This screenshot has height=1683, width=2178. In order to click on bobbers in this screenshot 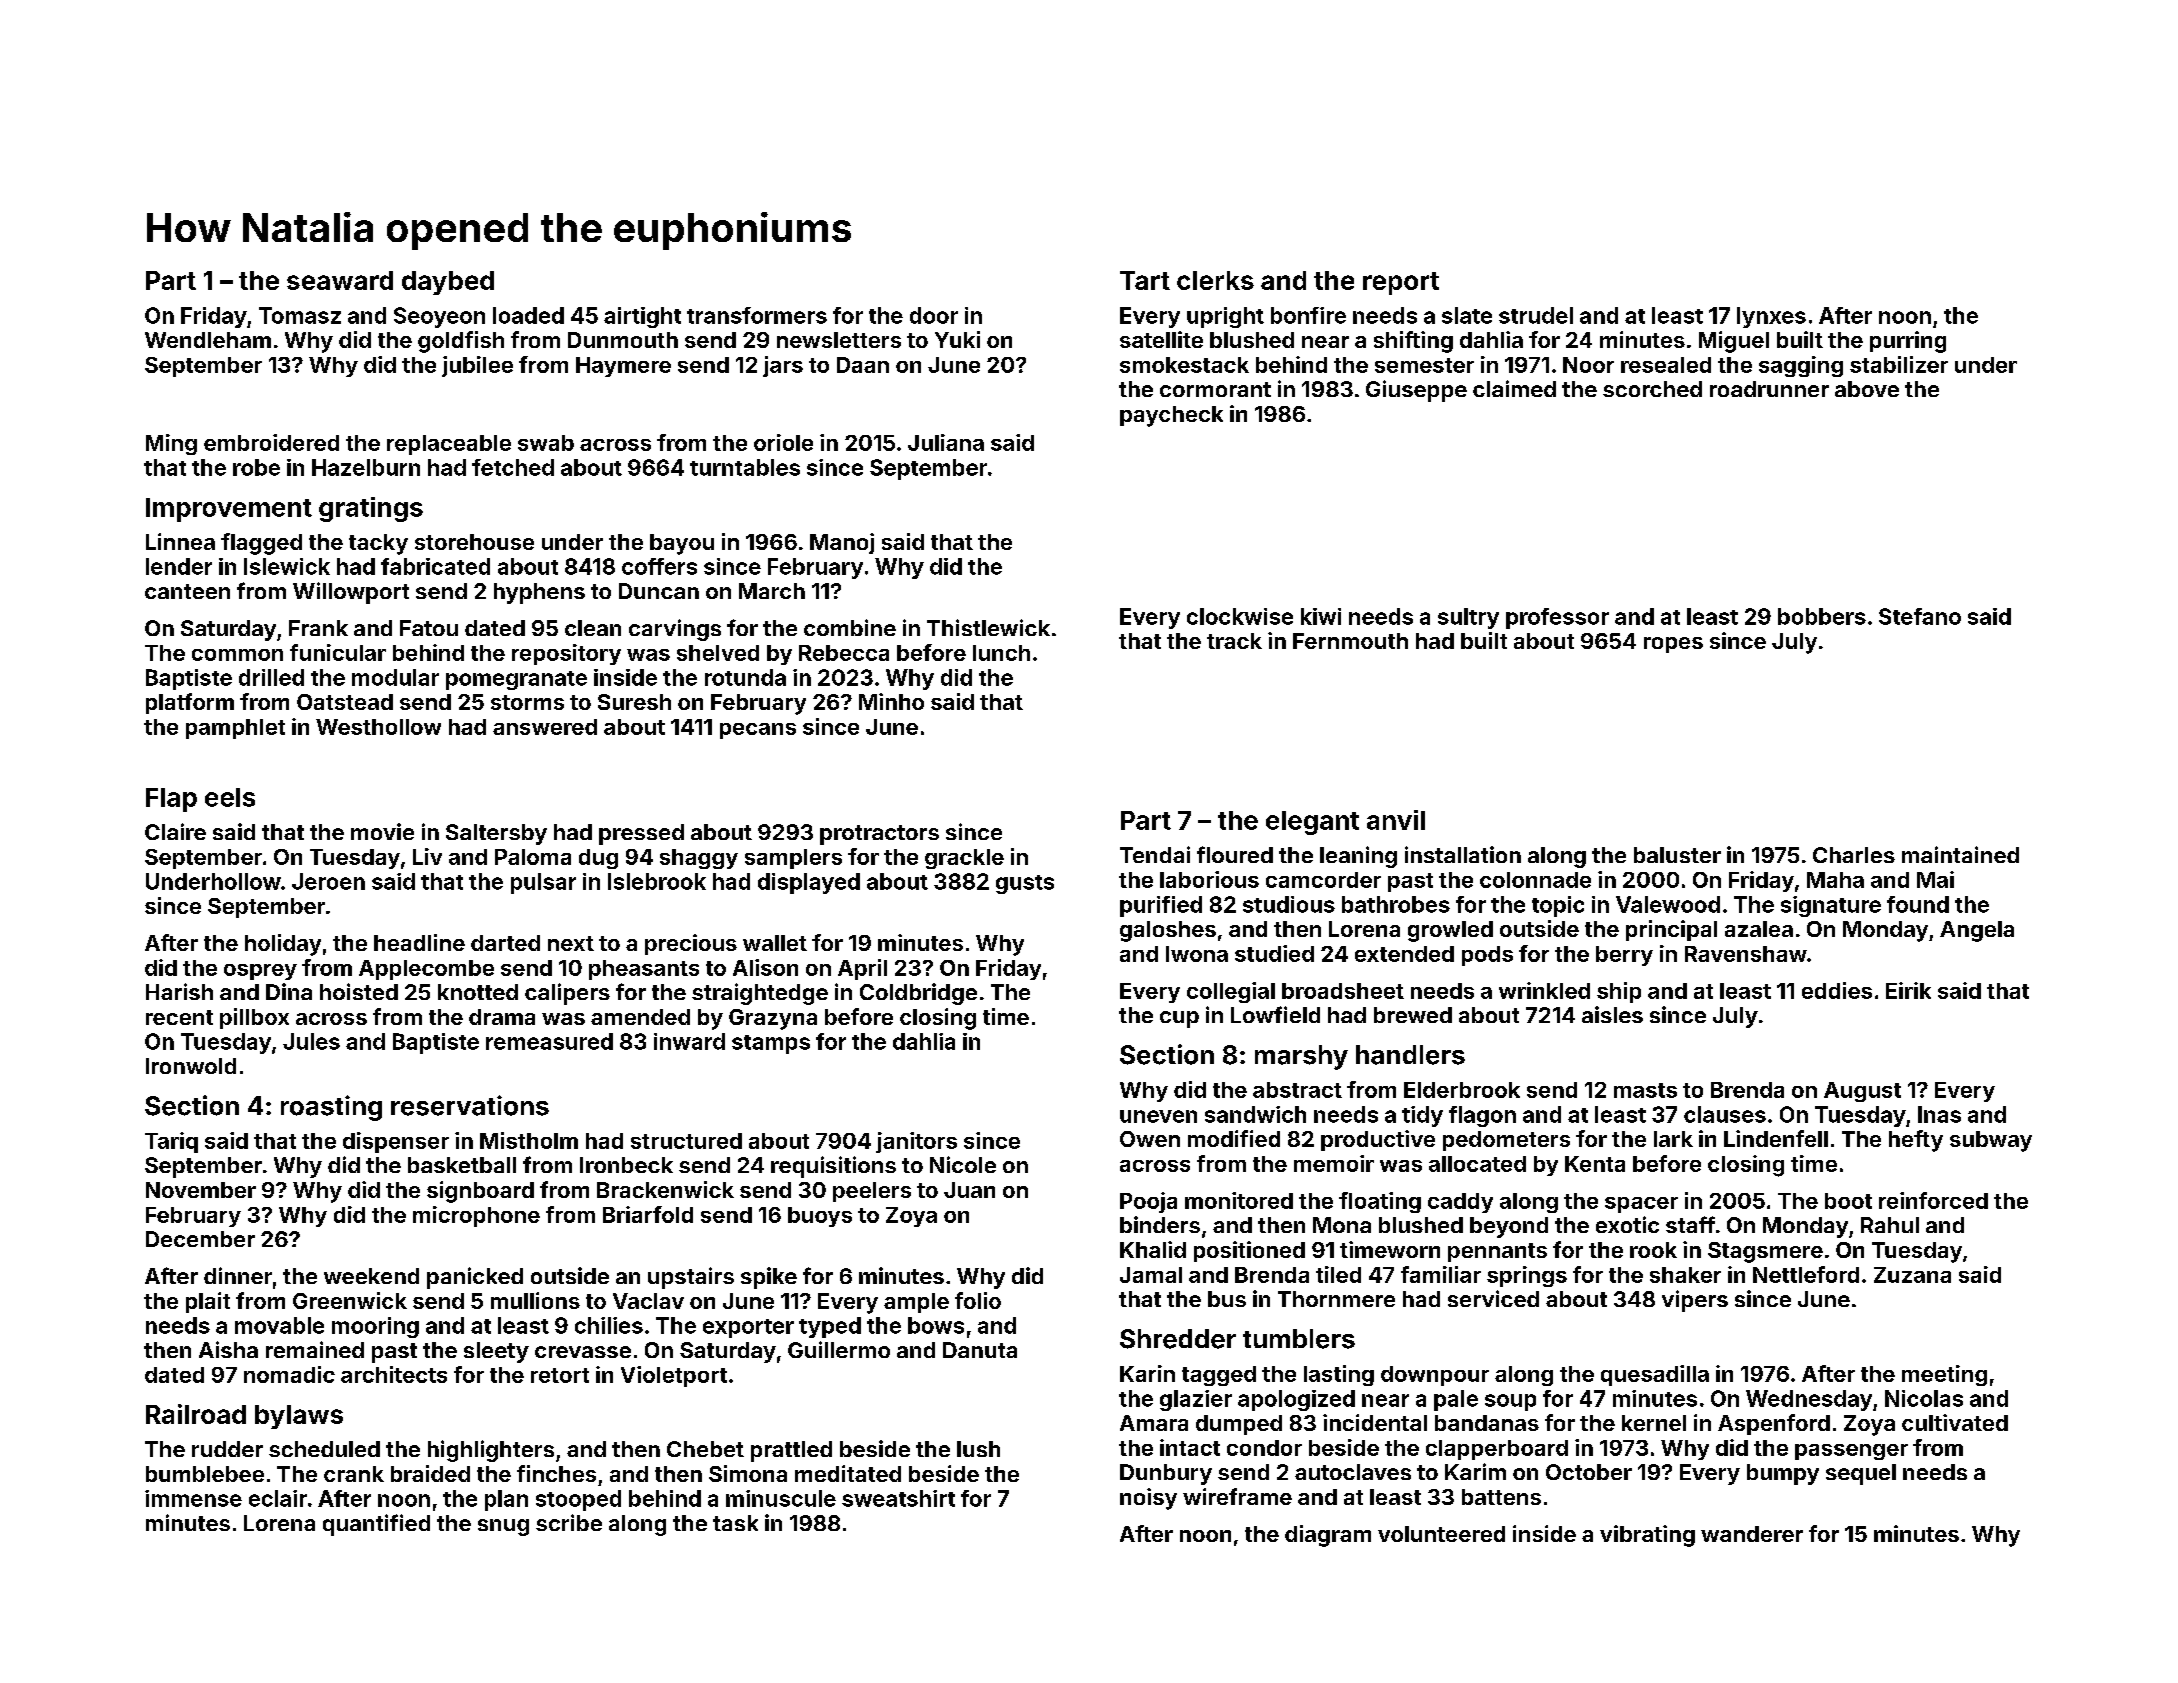, I will do `click(1822, 616)`.
